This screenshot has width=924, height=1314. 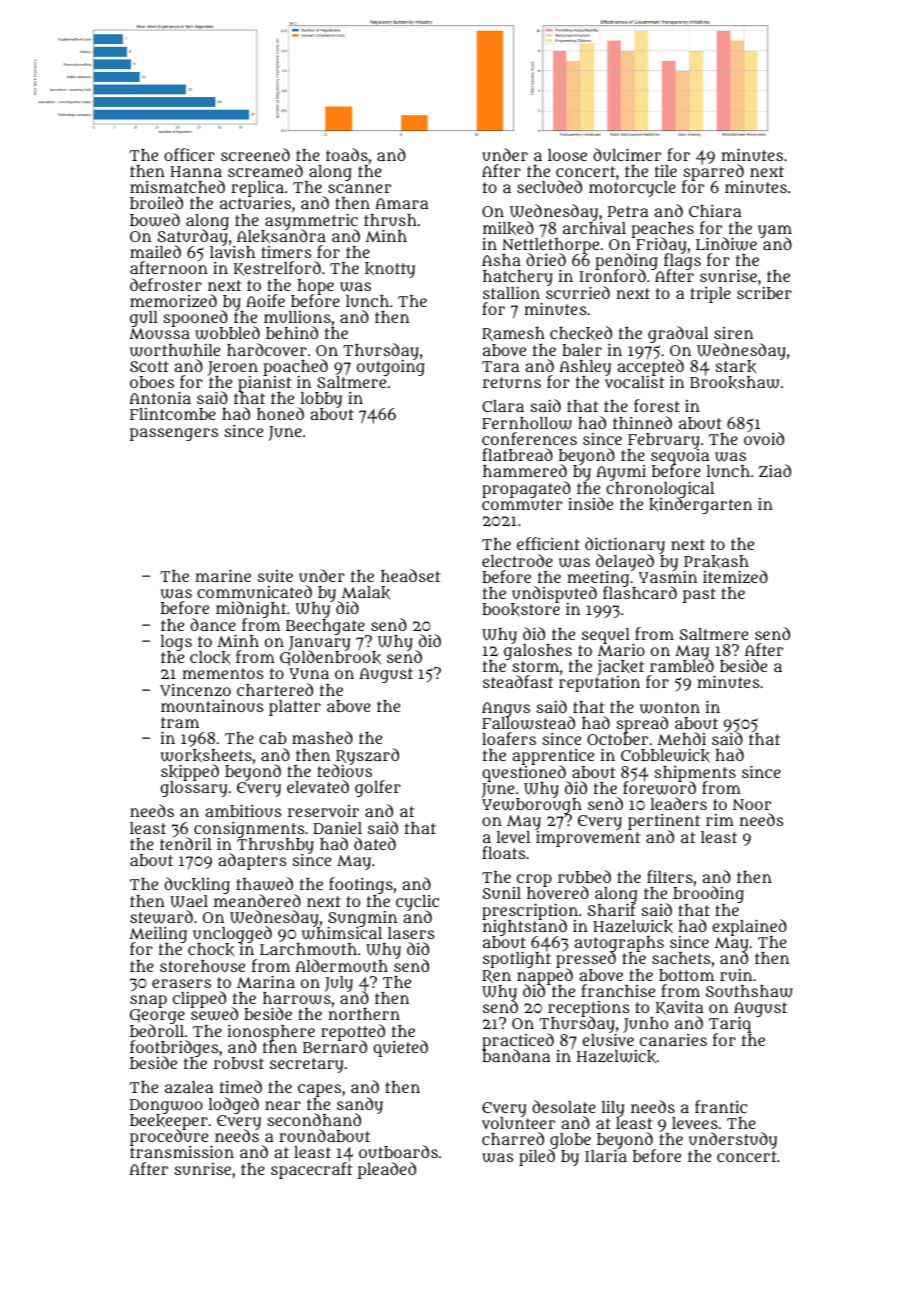 I want to click on defroster, so click(x=166, y=284).
